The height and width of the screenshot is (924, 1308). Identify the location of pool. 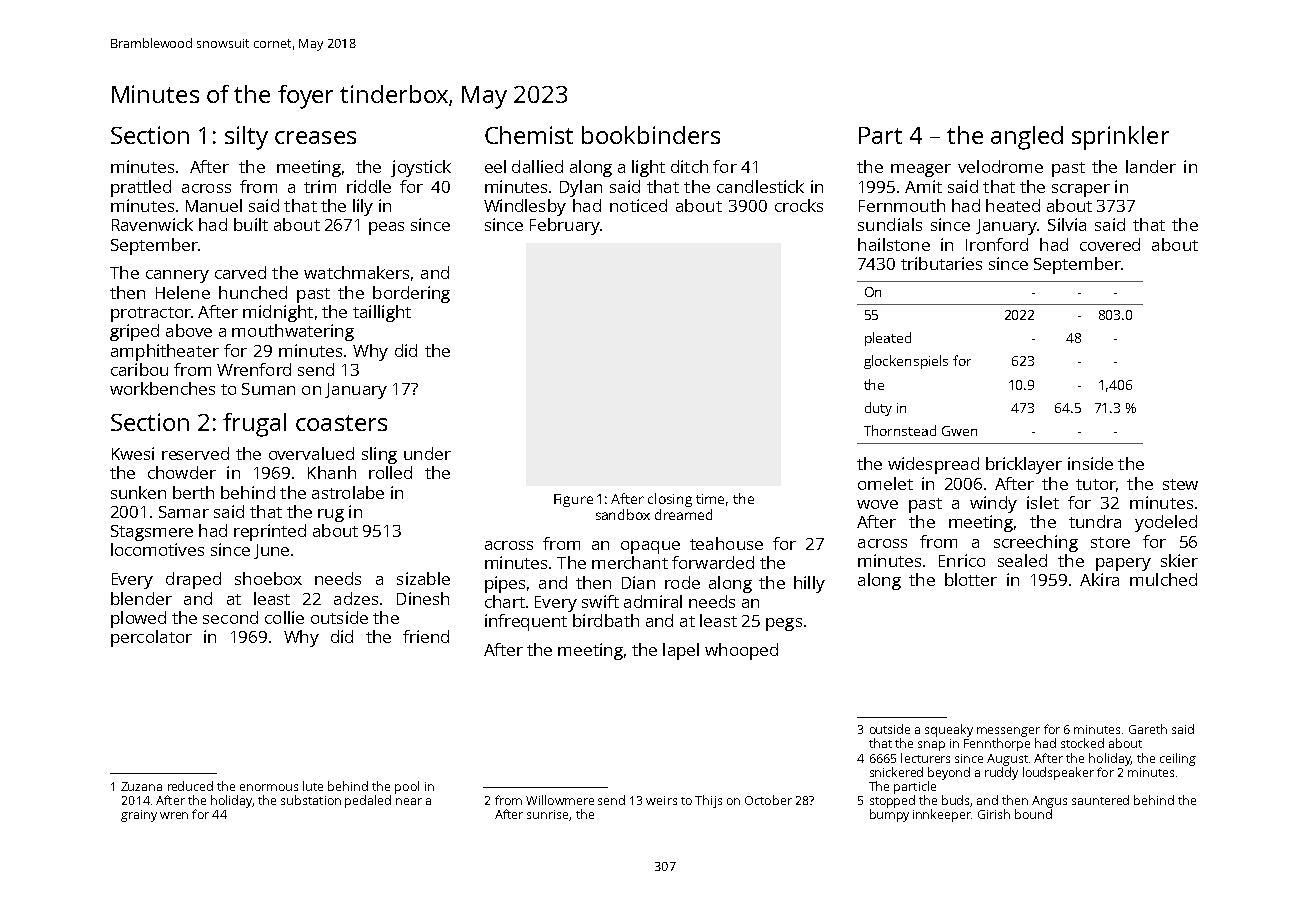
(407, 787).
